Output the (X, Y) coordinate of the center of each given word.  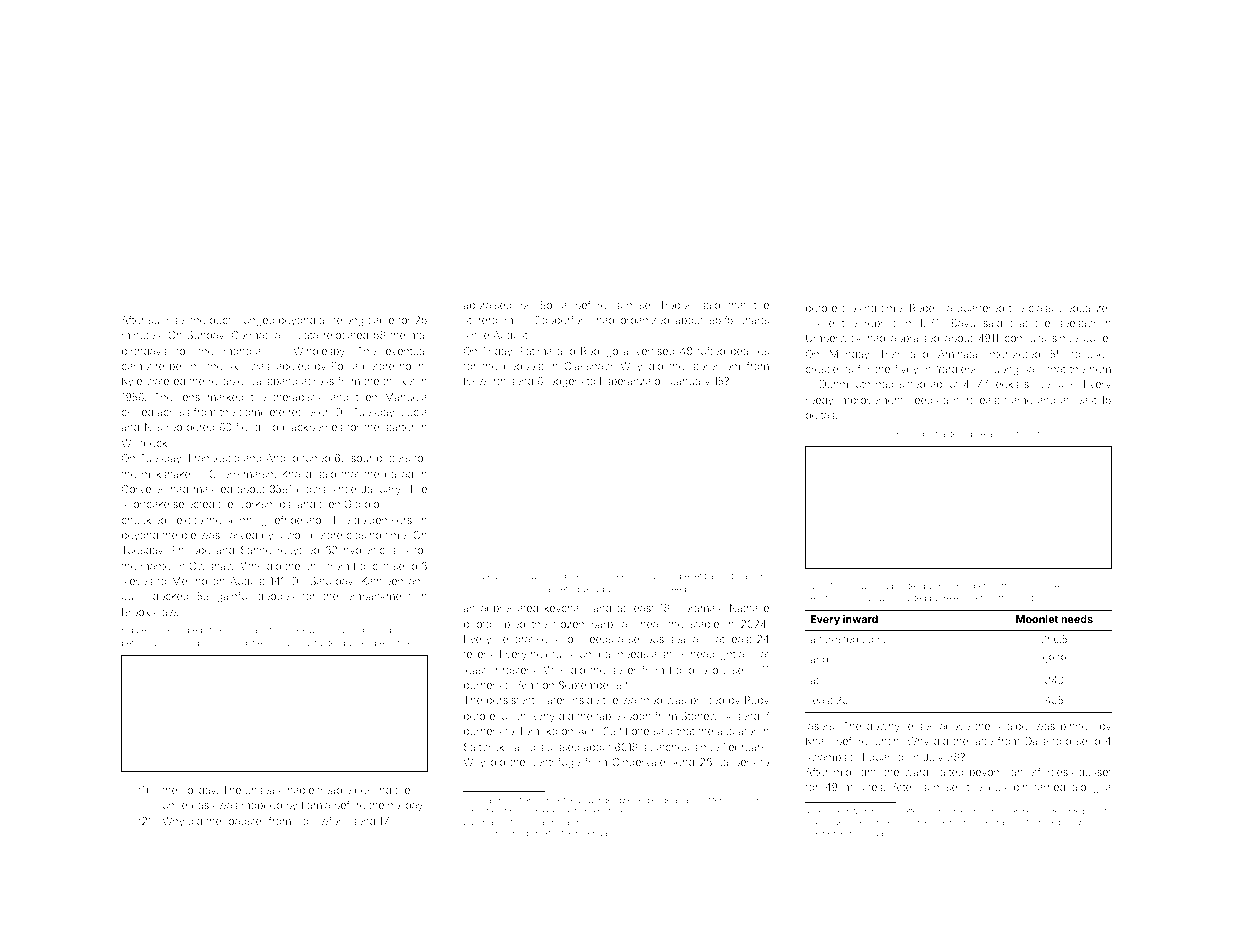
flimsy (497, 833)
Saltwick (484, 747)
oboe (975, 434)
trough (522, 834)
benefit (693, 575)
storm (1028, 586)
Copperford (562, 320)
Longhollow (698, 671)
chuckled (144, 520)
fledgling (257, 428)
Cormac (251, 335)
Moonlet (1037, 619)
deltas (820, 415)
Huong (1002, 370)
